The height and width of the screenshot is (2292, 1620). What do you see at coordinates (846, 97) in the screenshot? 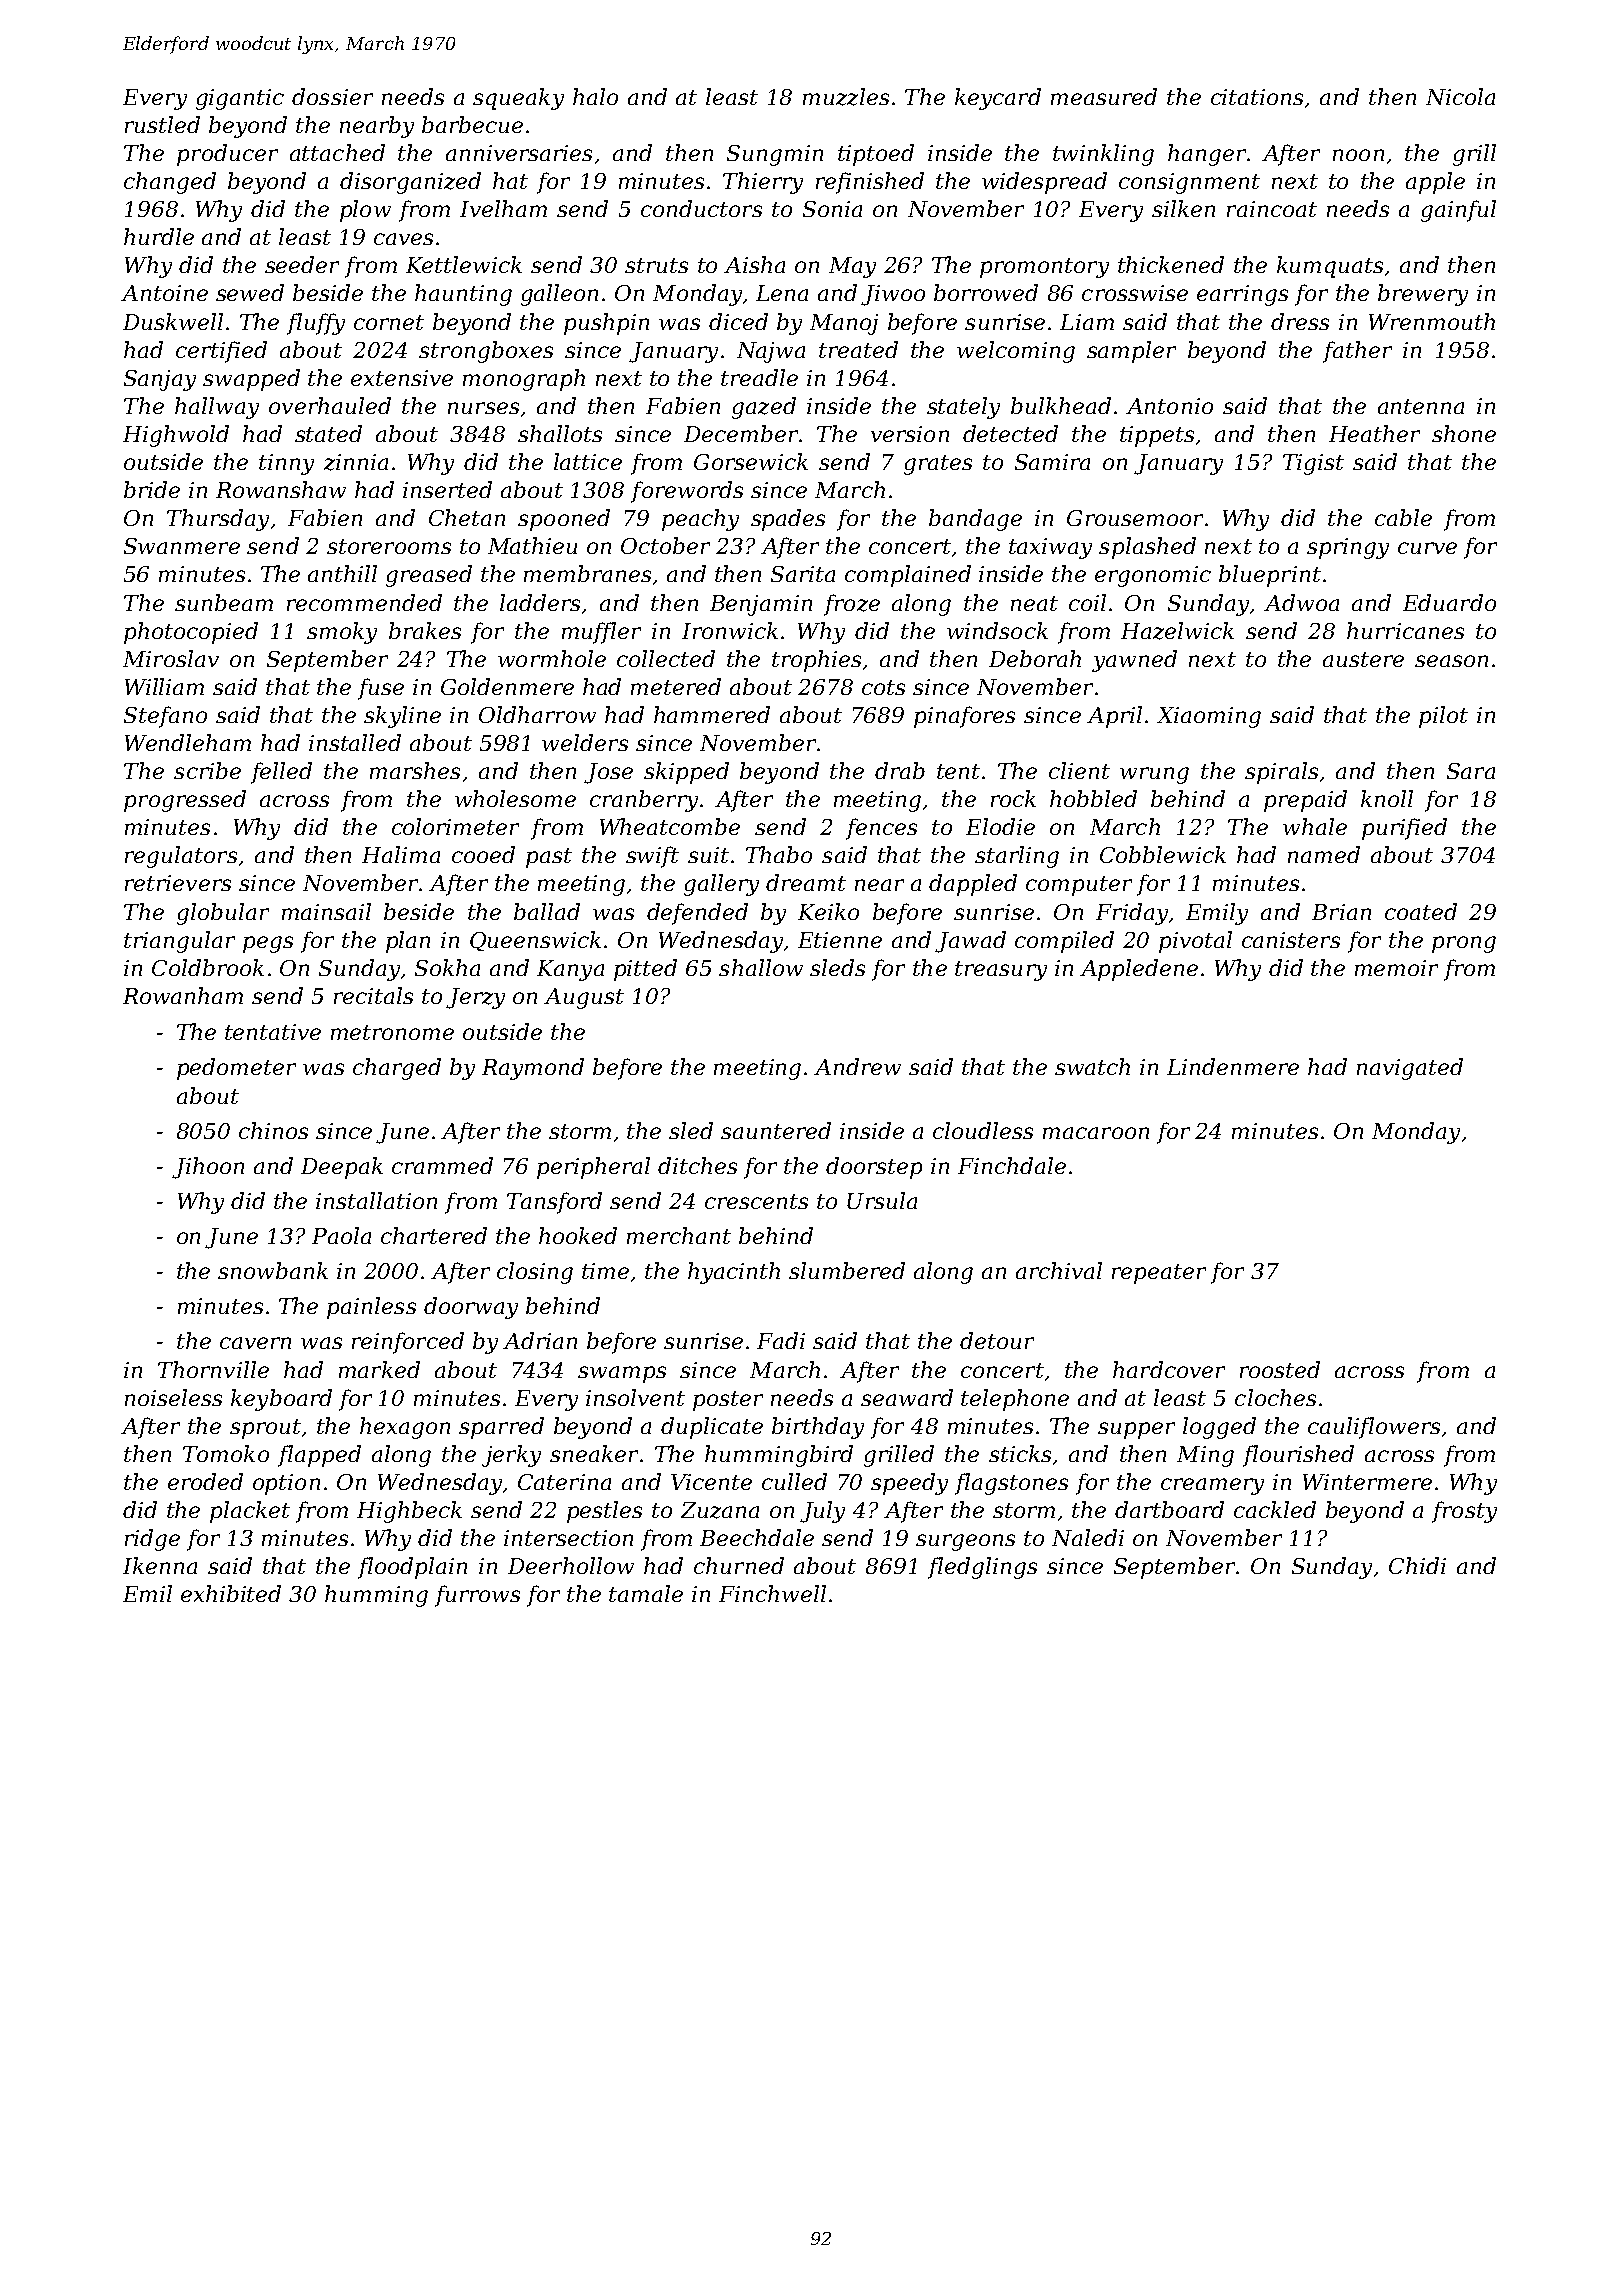
I see `muzzles` at bounding box center [846, 97].
